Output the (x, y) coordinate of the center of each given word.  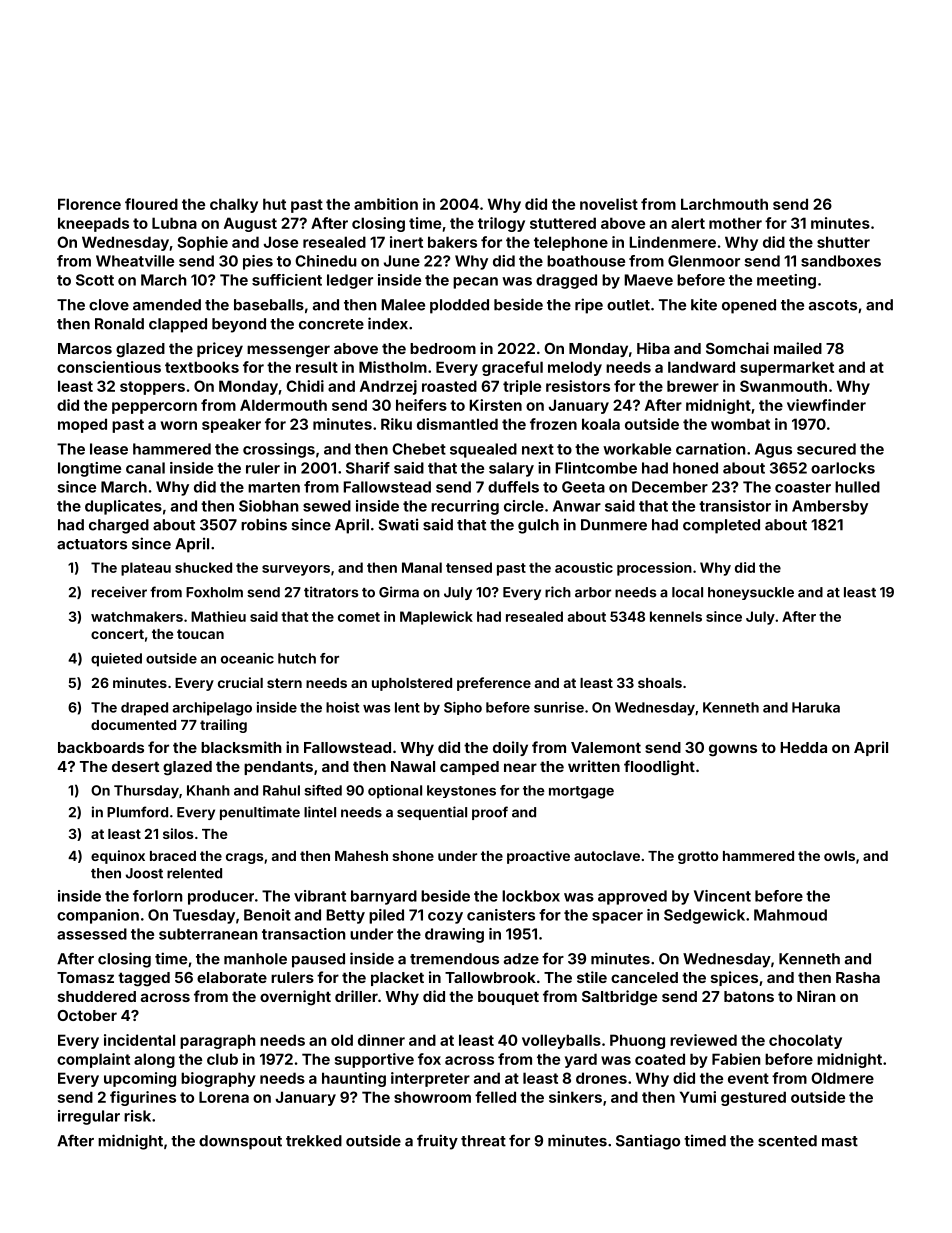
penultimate (260, 813)
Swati (398, 524)
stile (592, 977)
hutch (297, 658)
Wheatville (135, 261)
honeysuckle (751, 593)
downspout (240, 1142)
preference (494, 684)
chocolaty (805, 1041)
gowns (733, 750)
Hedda (803, 747)
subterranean (208, 934)
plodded (459, 306)
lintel (320, 812)
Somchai (737, 348)
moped (82, 425)
